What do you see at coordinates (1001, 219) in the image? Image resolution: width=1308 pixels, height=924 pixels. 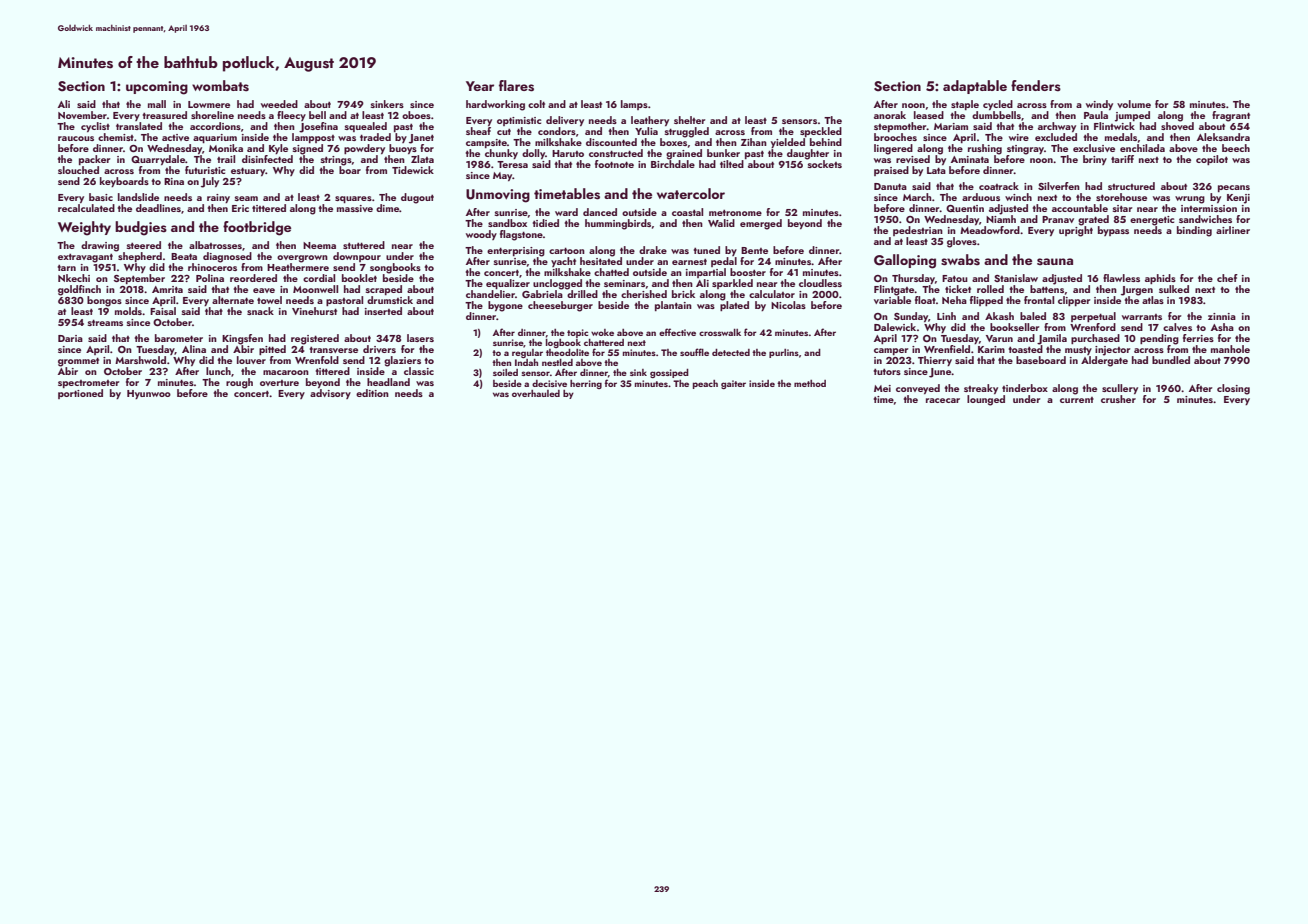 I see `Niamh` at bounding box center [1001, 219].
